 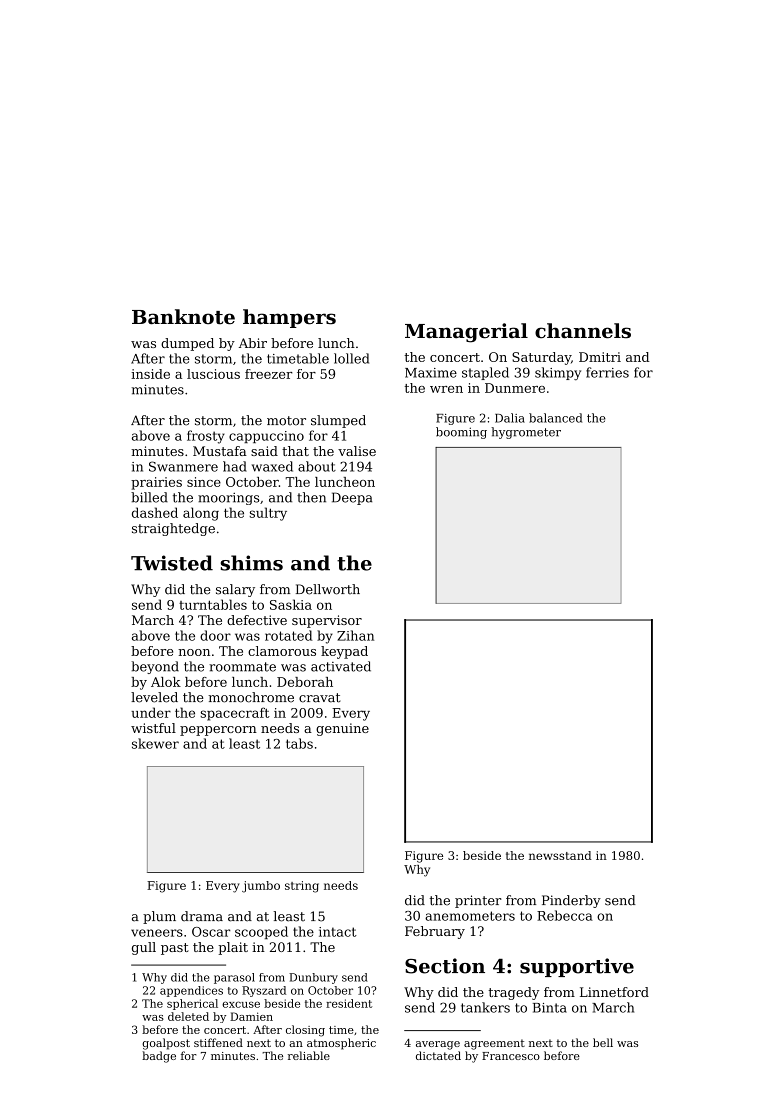 What do you see at coordinates (309, 1055) in the document?
I see `reliable` at bounding box center [309, 1055].
